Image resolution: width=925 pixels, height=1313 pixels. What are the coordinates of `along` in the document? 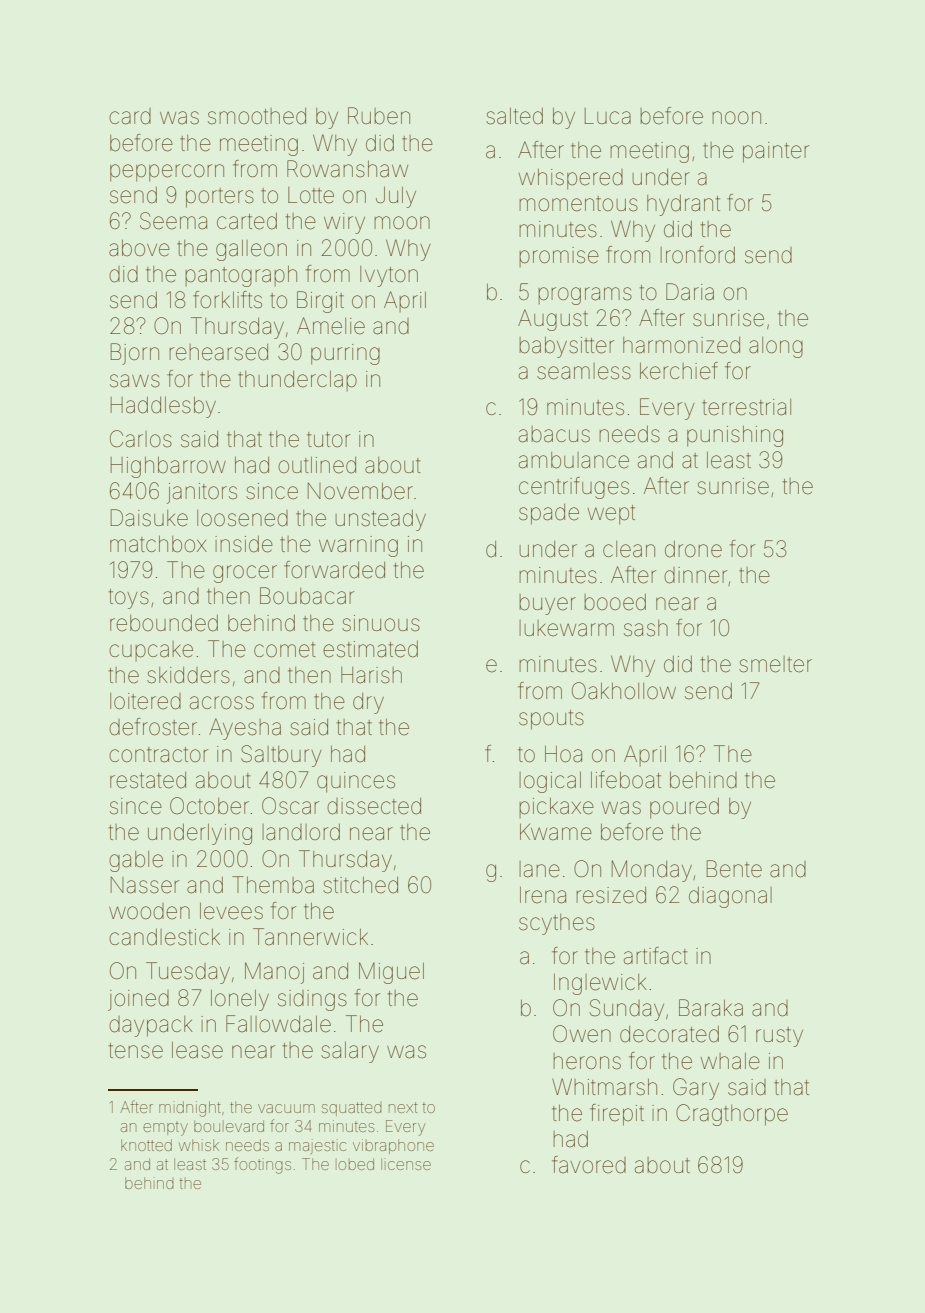 It's located at (776, 347).
